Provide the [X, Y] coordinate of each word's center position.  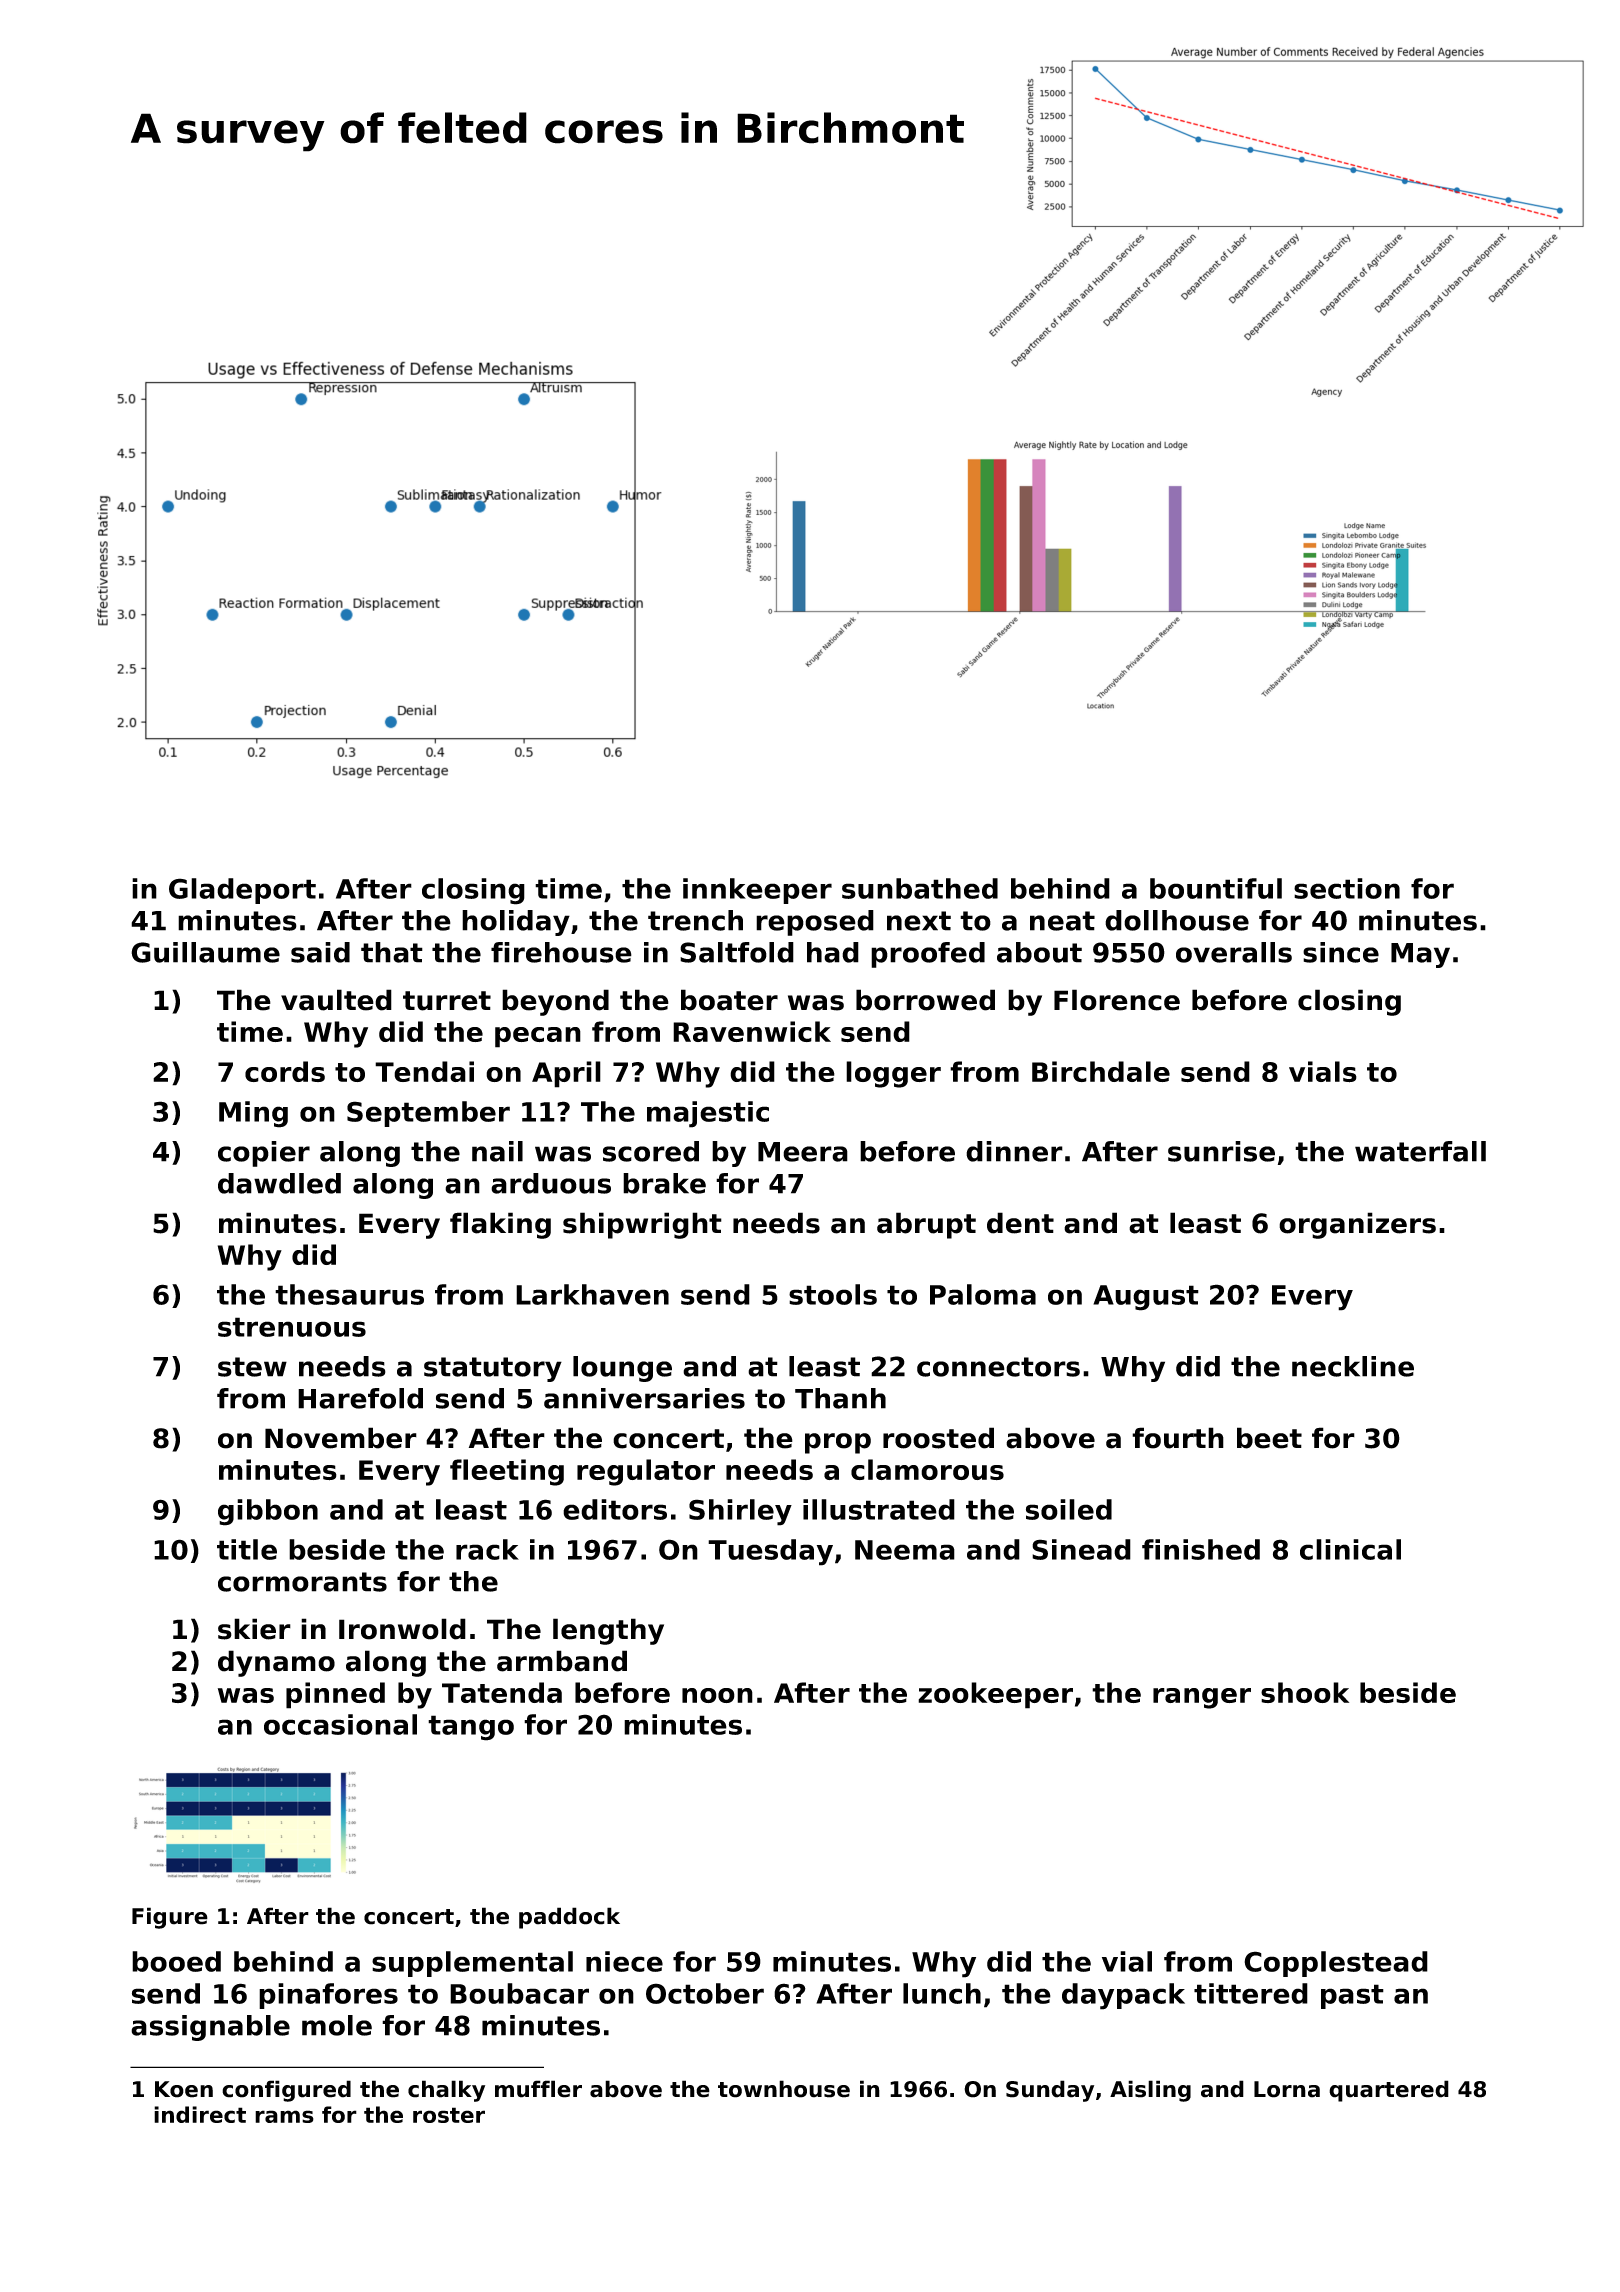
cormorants [302, 1582]
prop [838, 1443]
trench [695, 920]
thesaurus [349, 1294]
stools [833, 1294]
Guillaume [205, 952]
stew [252, 1367]
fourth [1178, 1438]
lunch [942, 1993]
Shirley [740, 1512]
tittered [1251, 1993]
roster [449, 2115]
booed [176, 1961]
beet [1269, 1438]
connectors [998, 1367]
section [1347, 888]
